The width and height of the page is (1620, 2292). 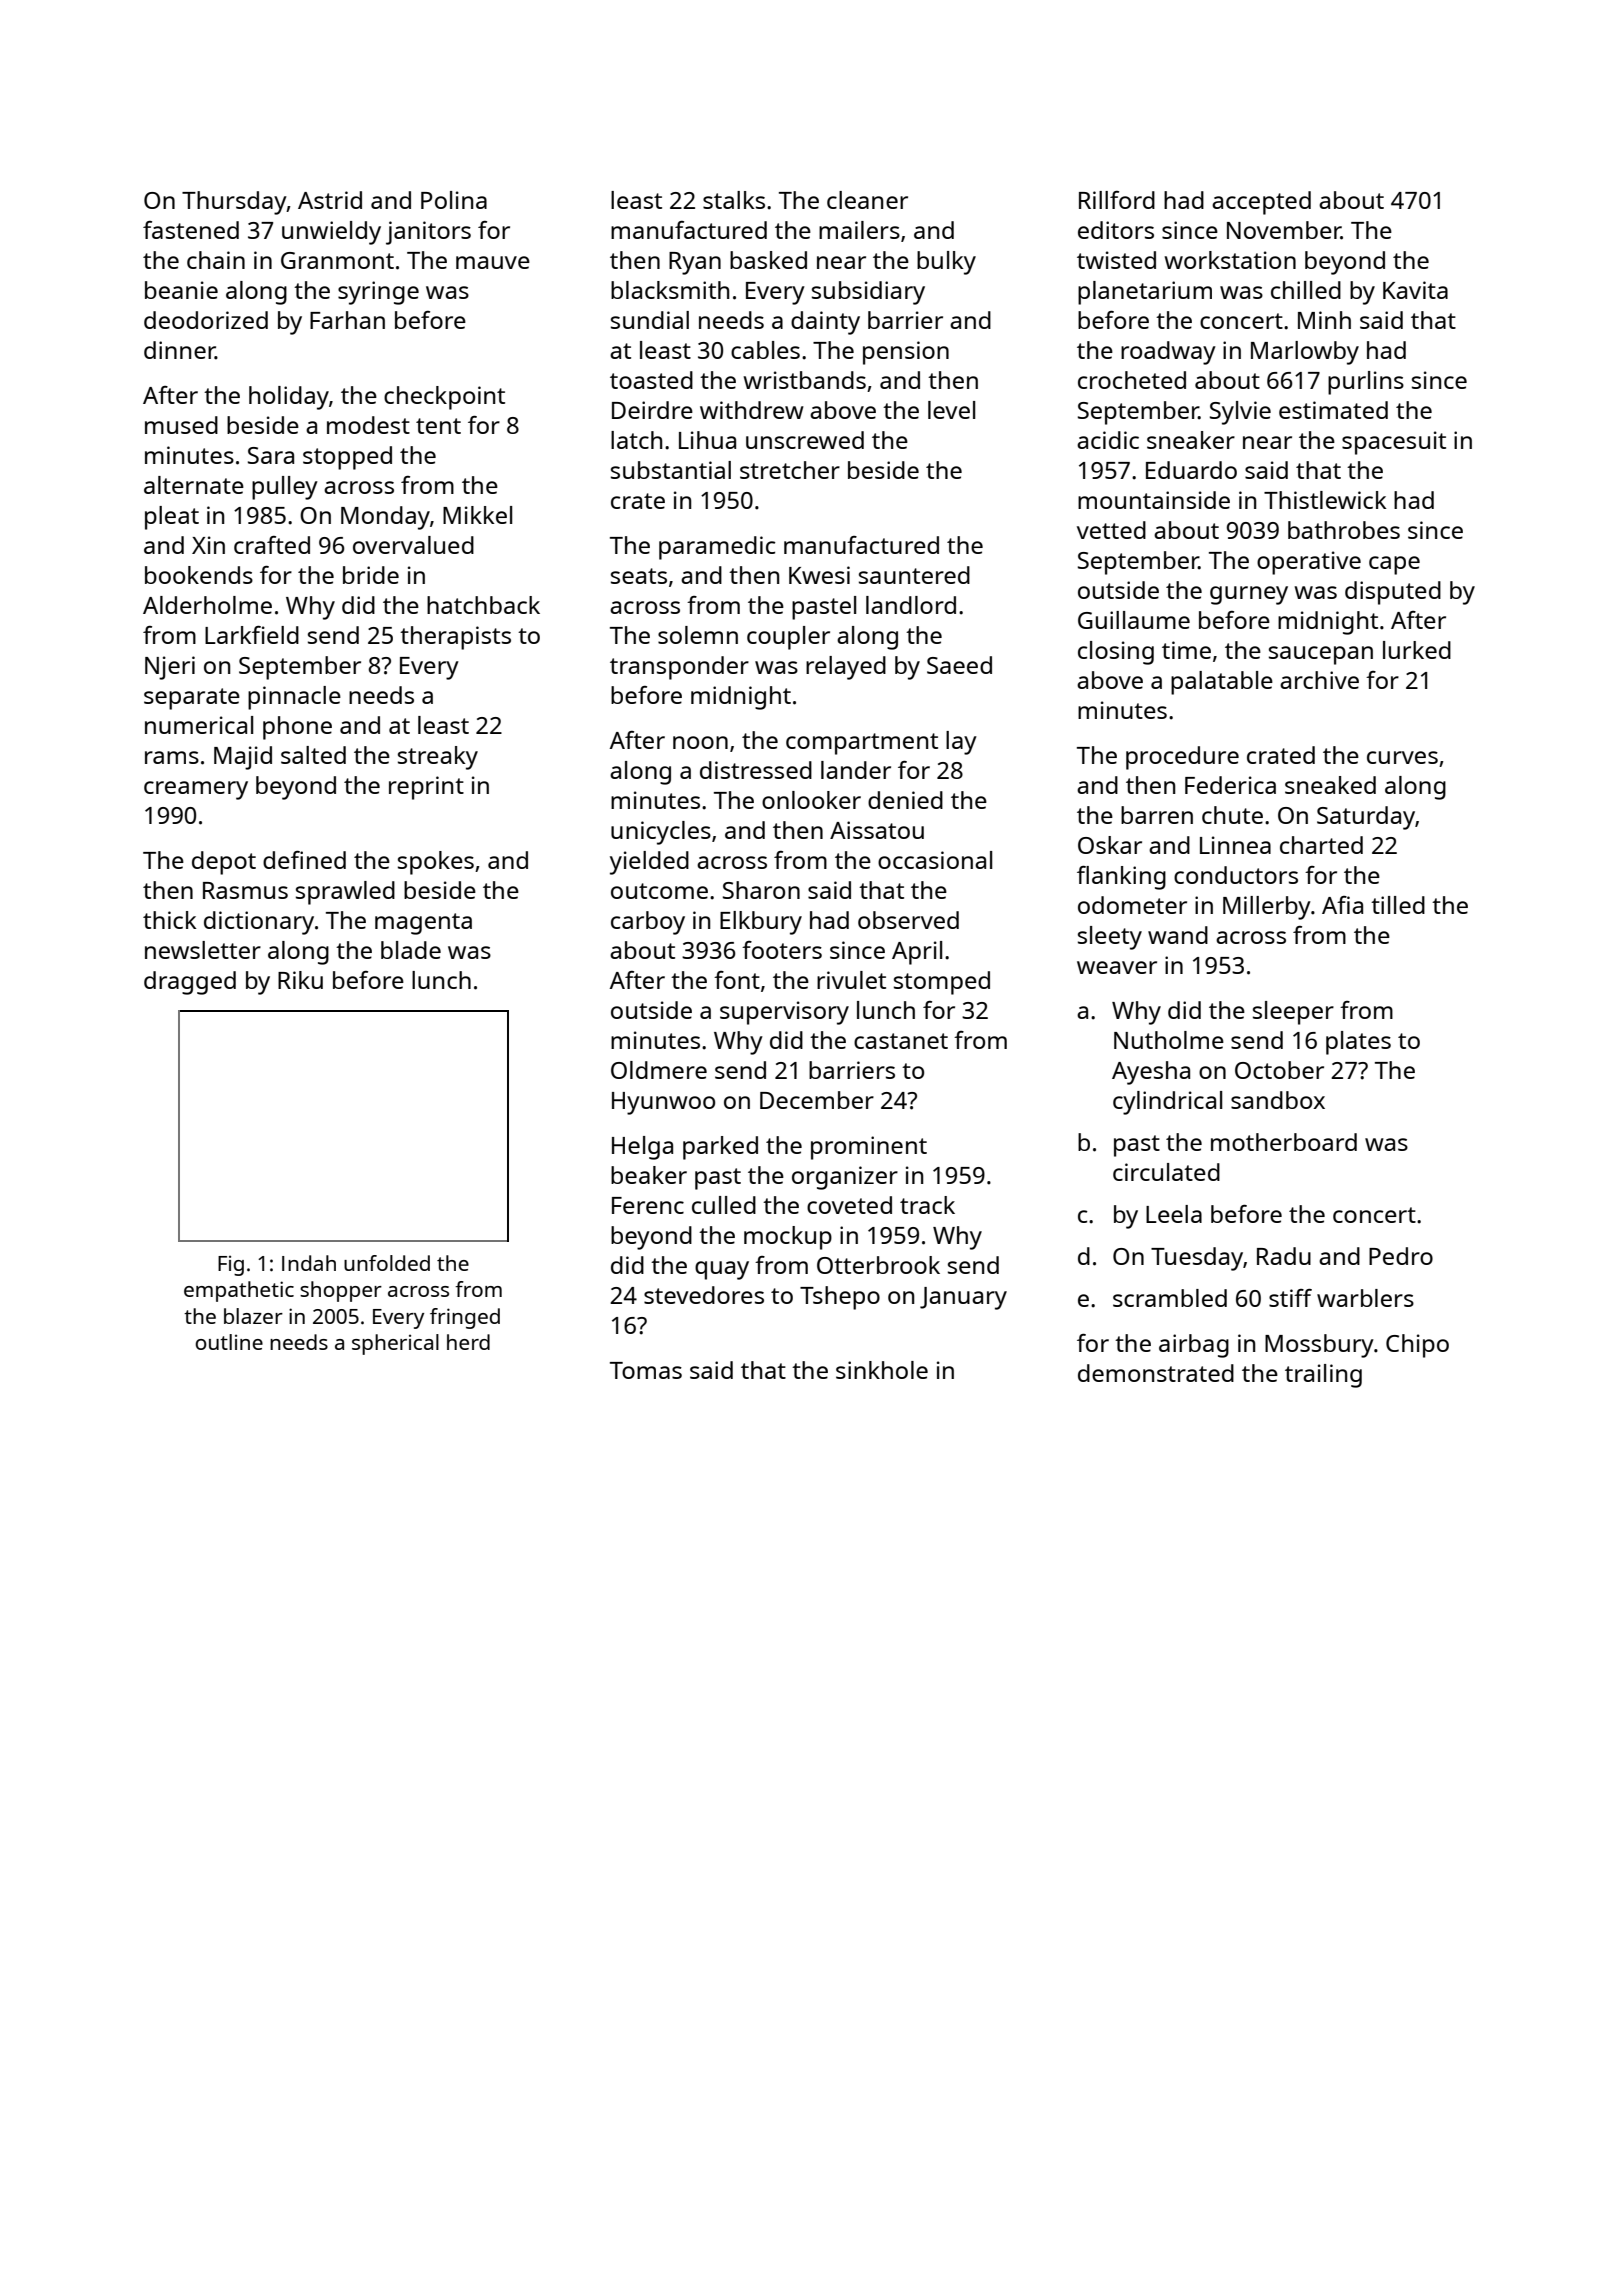 What do you see at coordinates (867, 200) in the page?
I see `cleaner` at bounding box center [867, 200].
